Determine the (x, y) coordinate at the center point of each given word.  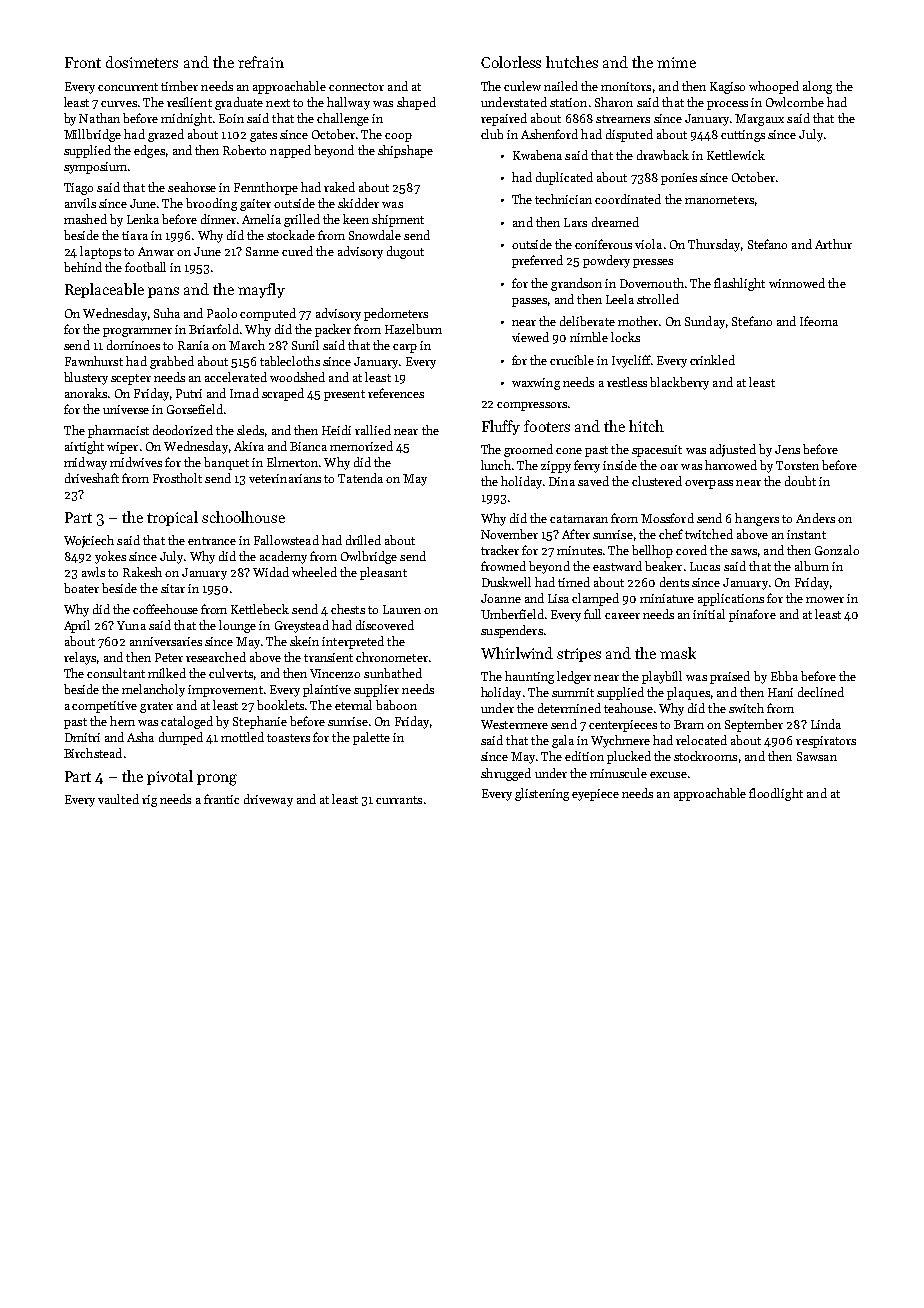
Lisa (558, 598)
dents (674, 582)
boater (81, 588)
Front (83, 62)
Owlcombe (795, 102)
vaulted (118, 799)
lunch (496, 465)
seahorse (192, 187)
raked (339, 187)
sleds (250, 430)
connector (356, 87)
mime (676, 62)
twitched (709, 534)
